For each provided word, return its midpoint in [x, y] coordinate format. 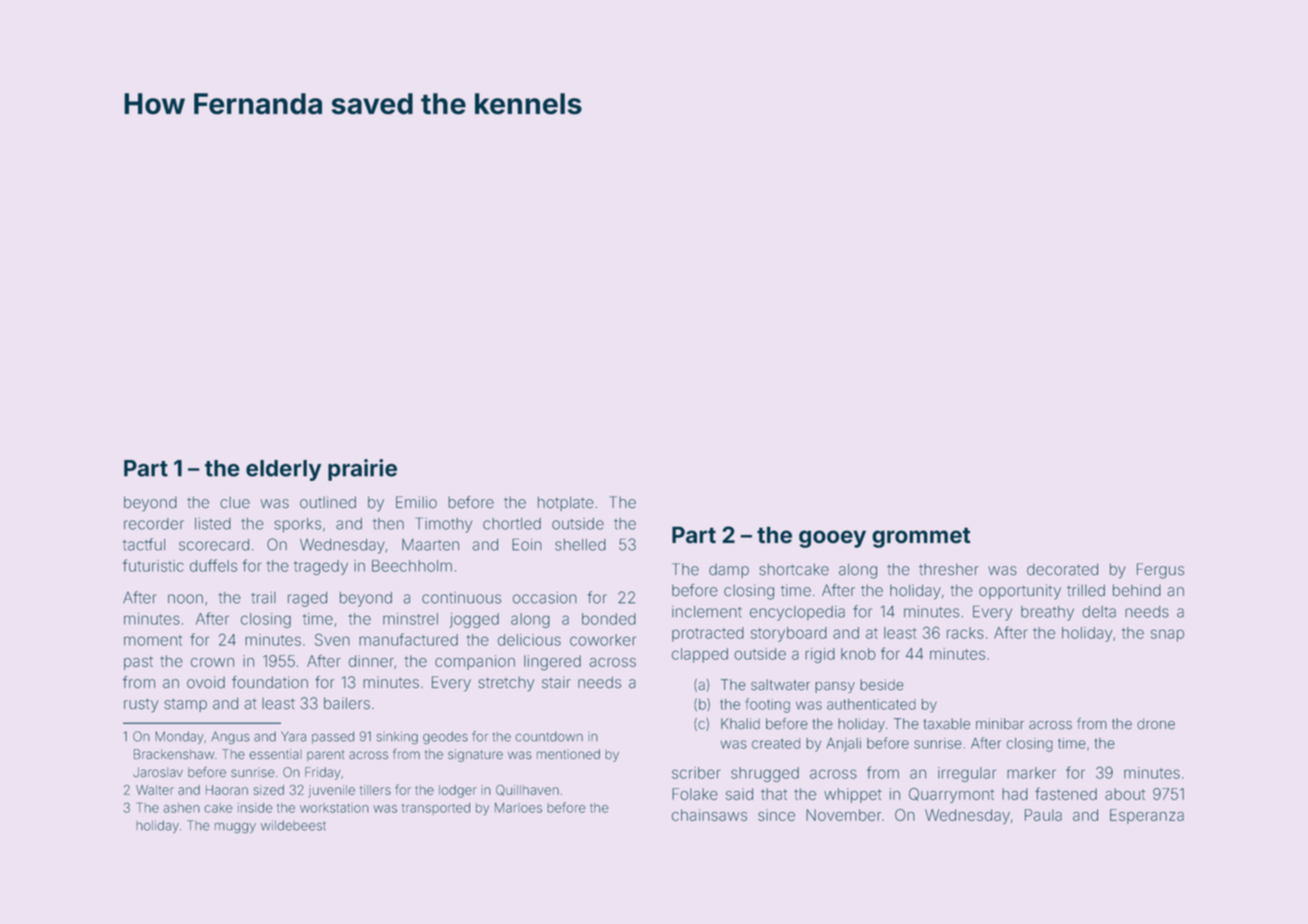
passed [333, 737]
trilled [1086, 590]
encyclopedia [797, 613]
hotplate [566, 503]
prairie [362, 470]
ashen [181, 808]
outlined [328, 502]
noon [185, 599]
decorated [1062, 569]
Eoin [527, 544]
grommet [921, 537]
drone [1156, 724]
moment [153, 640]
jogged [474, 620]
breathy [1047, 613]
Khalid [740, 724]
